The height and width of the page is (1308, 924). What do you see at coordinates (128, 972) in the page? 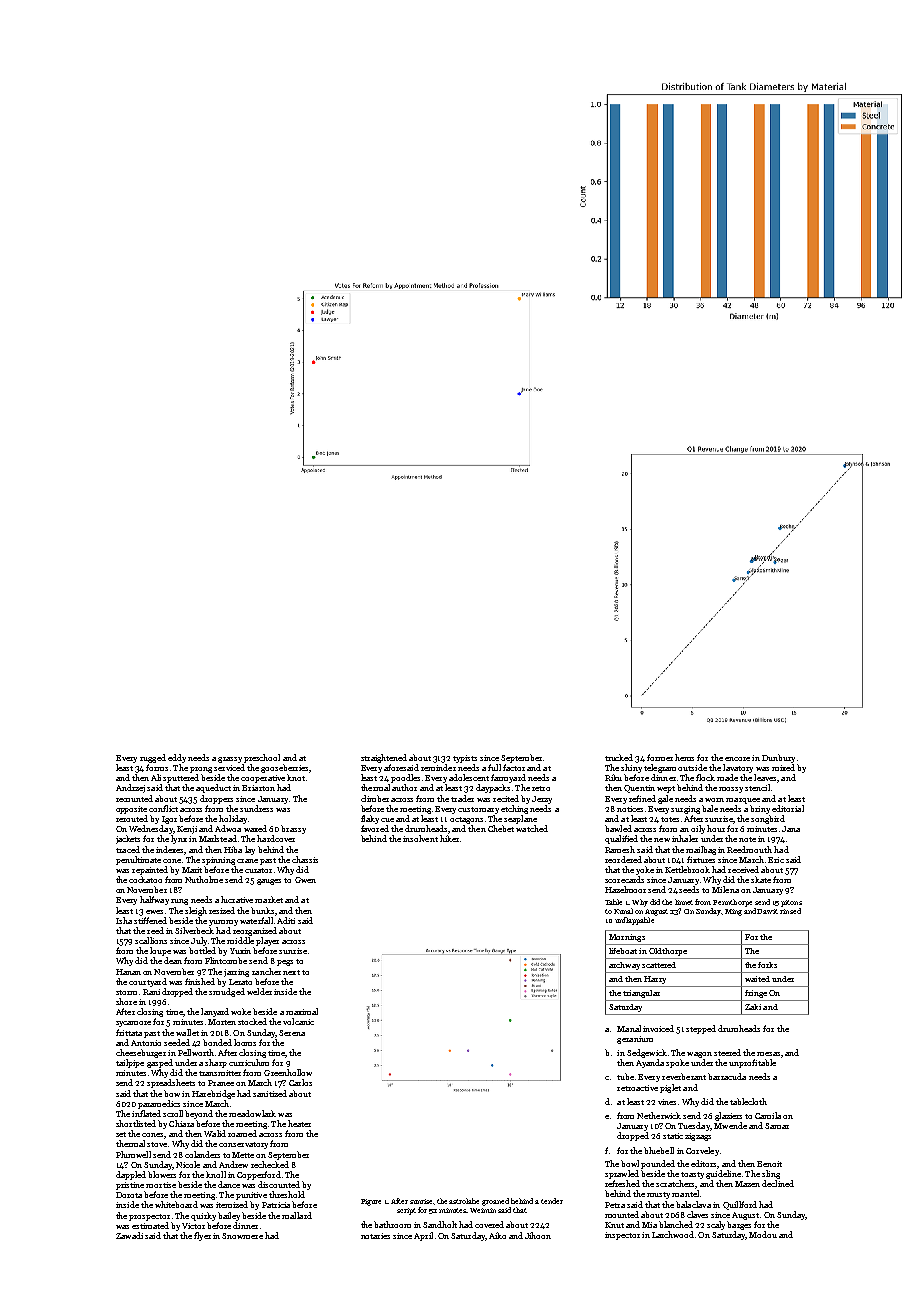
I see `Hanan` at bounding box center [128, 972].
